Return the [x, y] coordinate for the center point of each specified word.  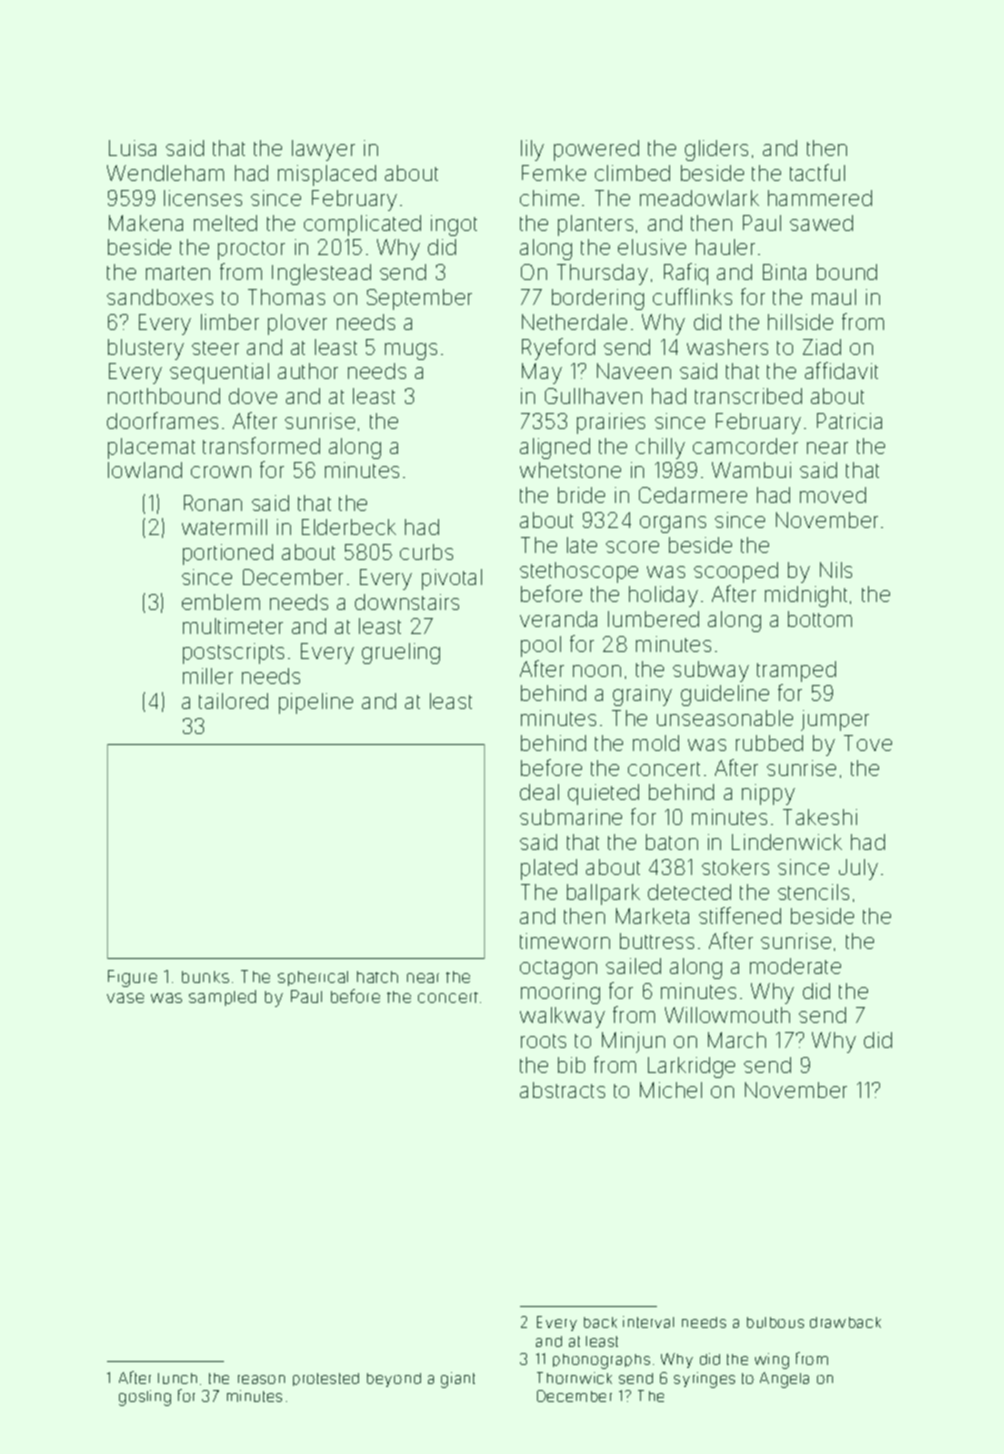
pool [541, 646]
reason [261, 1379]
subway [711, 671]
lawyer [323, 150]
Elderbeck [349, 527]
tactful [817, 172]
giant [458, 1380]
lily [532, 150]
